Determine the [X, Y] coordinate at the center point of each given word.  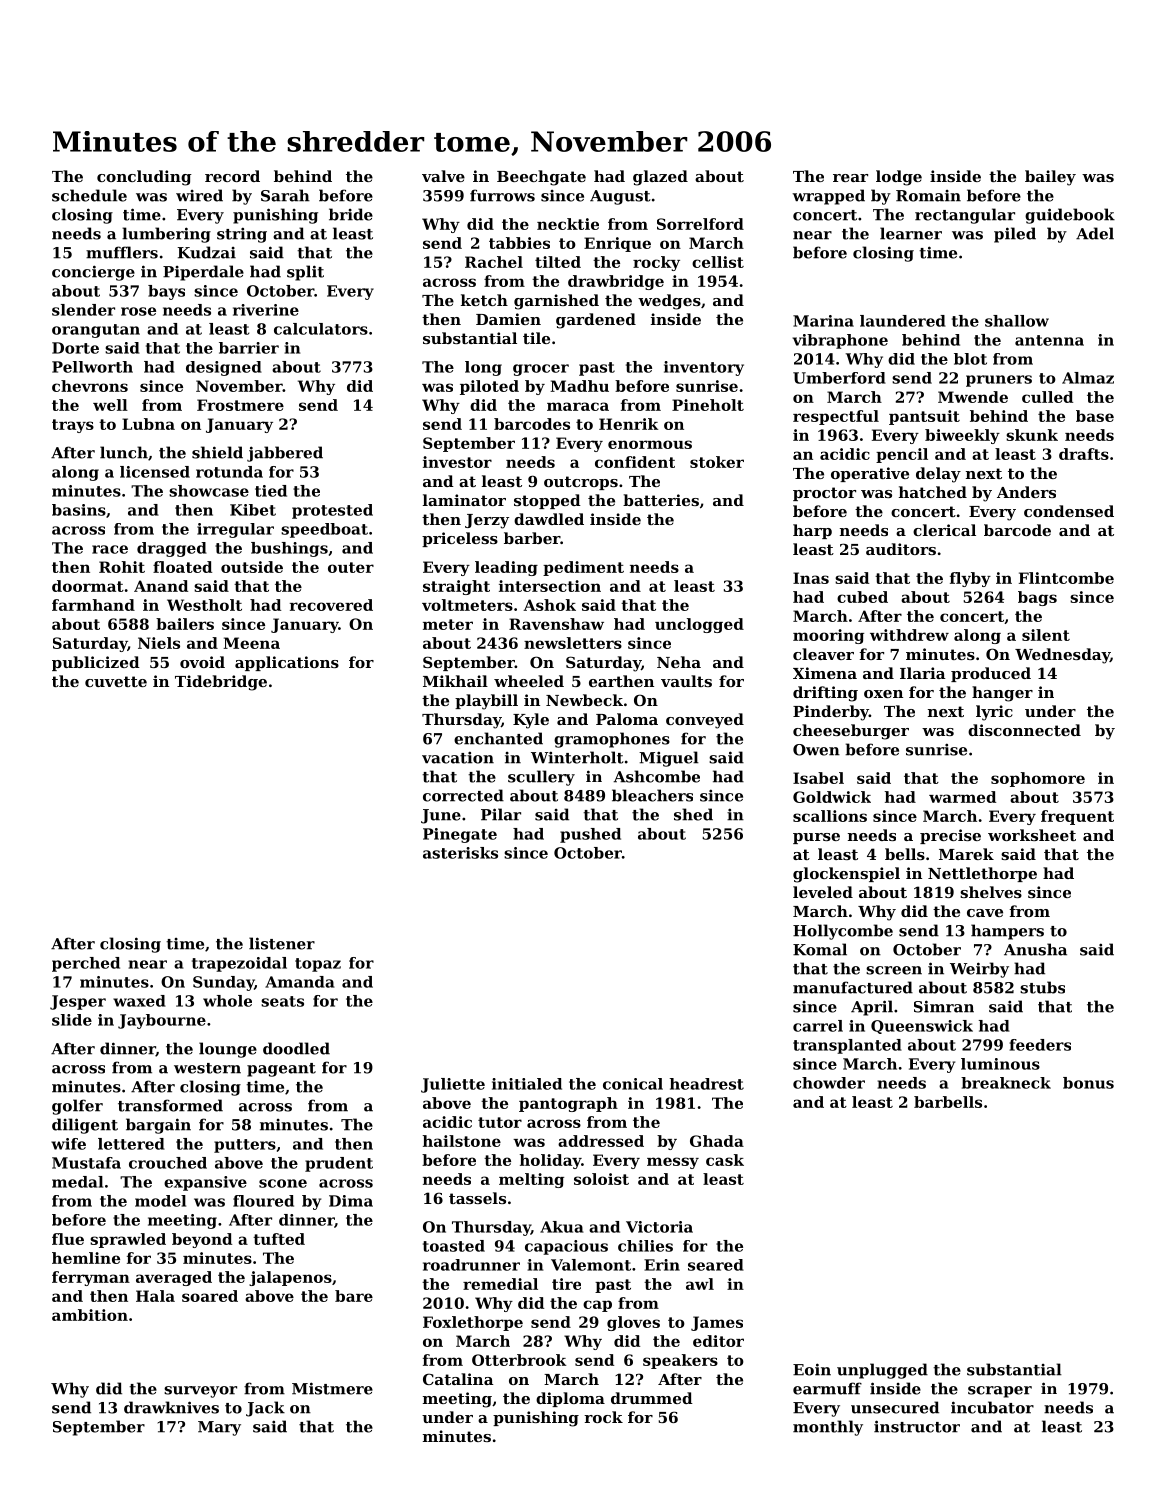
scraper [1000, 1392]
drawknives [171, 1407]
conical [633, 1084]
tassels [477, 1198]
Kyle [531, 721]
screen [894, 970]
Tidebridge [221, 683]
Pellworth [92, 367]
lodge [899, 178]
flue [68, 1239]
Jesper [78, 1002]
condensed [1069, 511]
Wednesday [1062, 656]
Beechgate [541, 178]
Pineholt [708, 405]
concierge [93, 273]
